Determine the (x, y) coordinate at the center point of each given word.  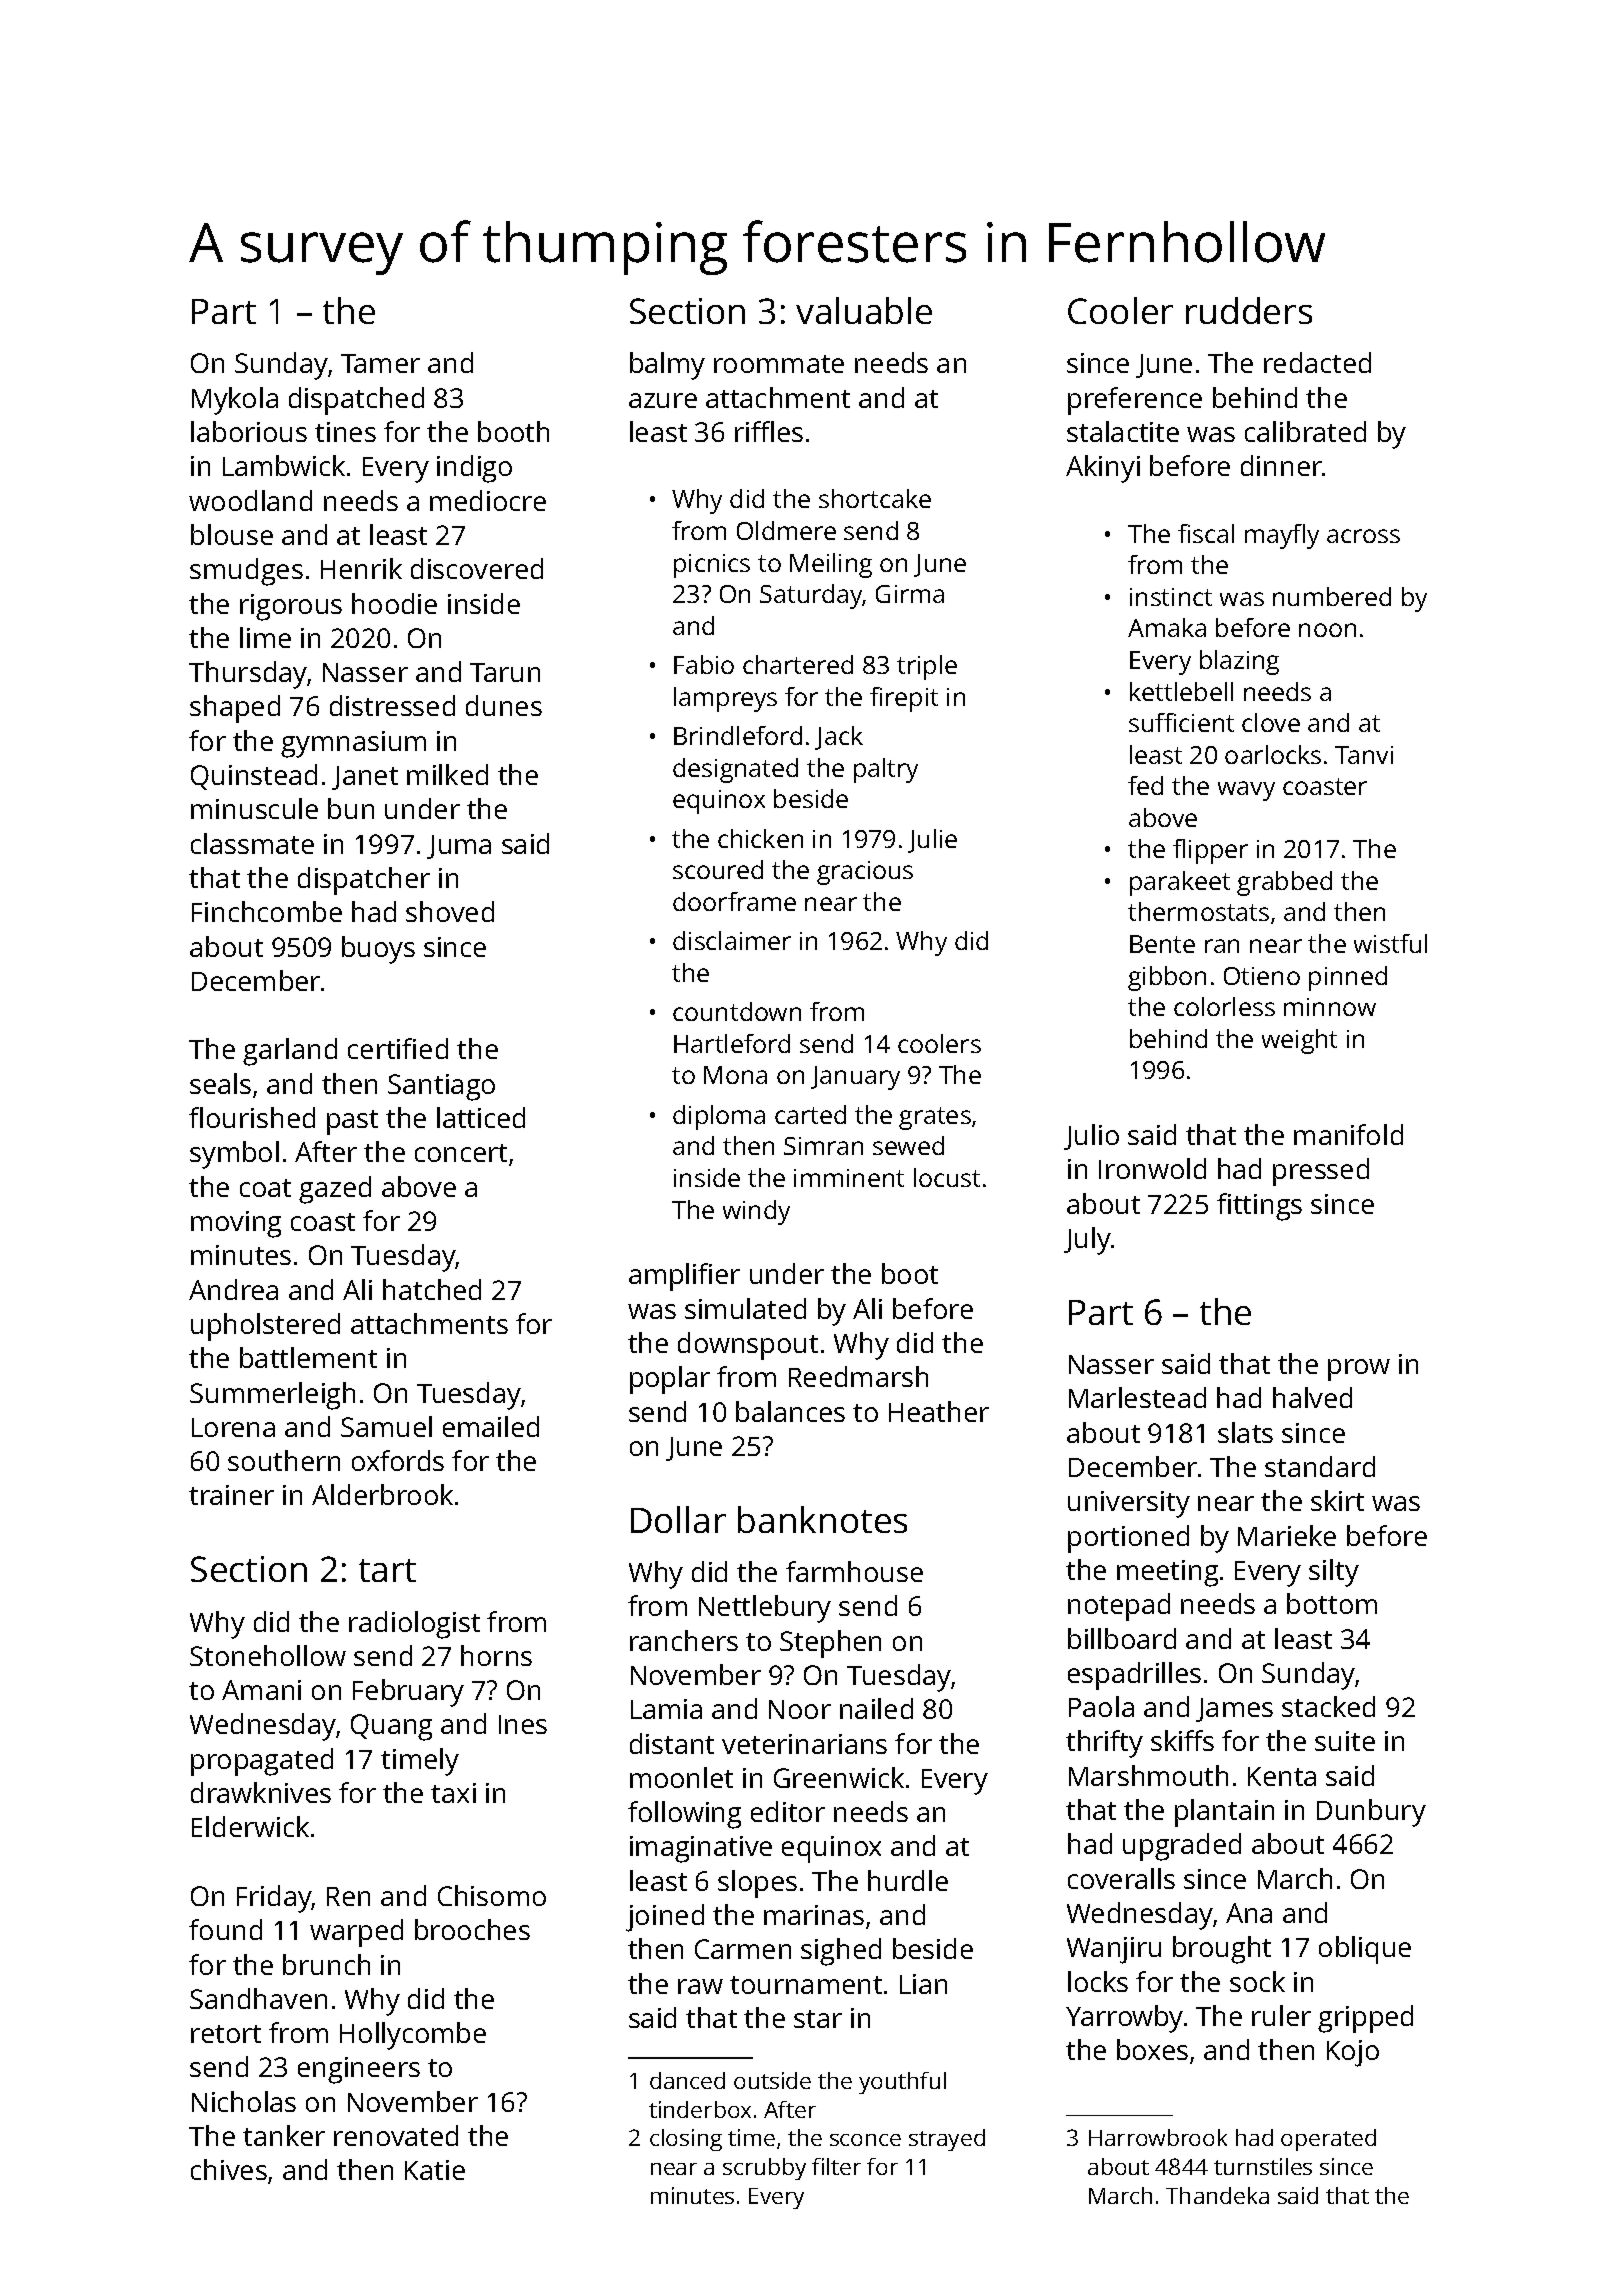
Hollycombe (413, 2036)
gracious (865, 873)
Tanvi (1364, 755)
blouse (232, 534)
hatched (432, 1289)
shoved (450, 911)
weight (1299, 1041)
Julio (1091, 1137)
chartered (798, 664)
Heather (939, 1411)
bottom (1332, 1603)
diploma (719, 1117)
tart (387, 1570)
